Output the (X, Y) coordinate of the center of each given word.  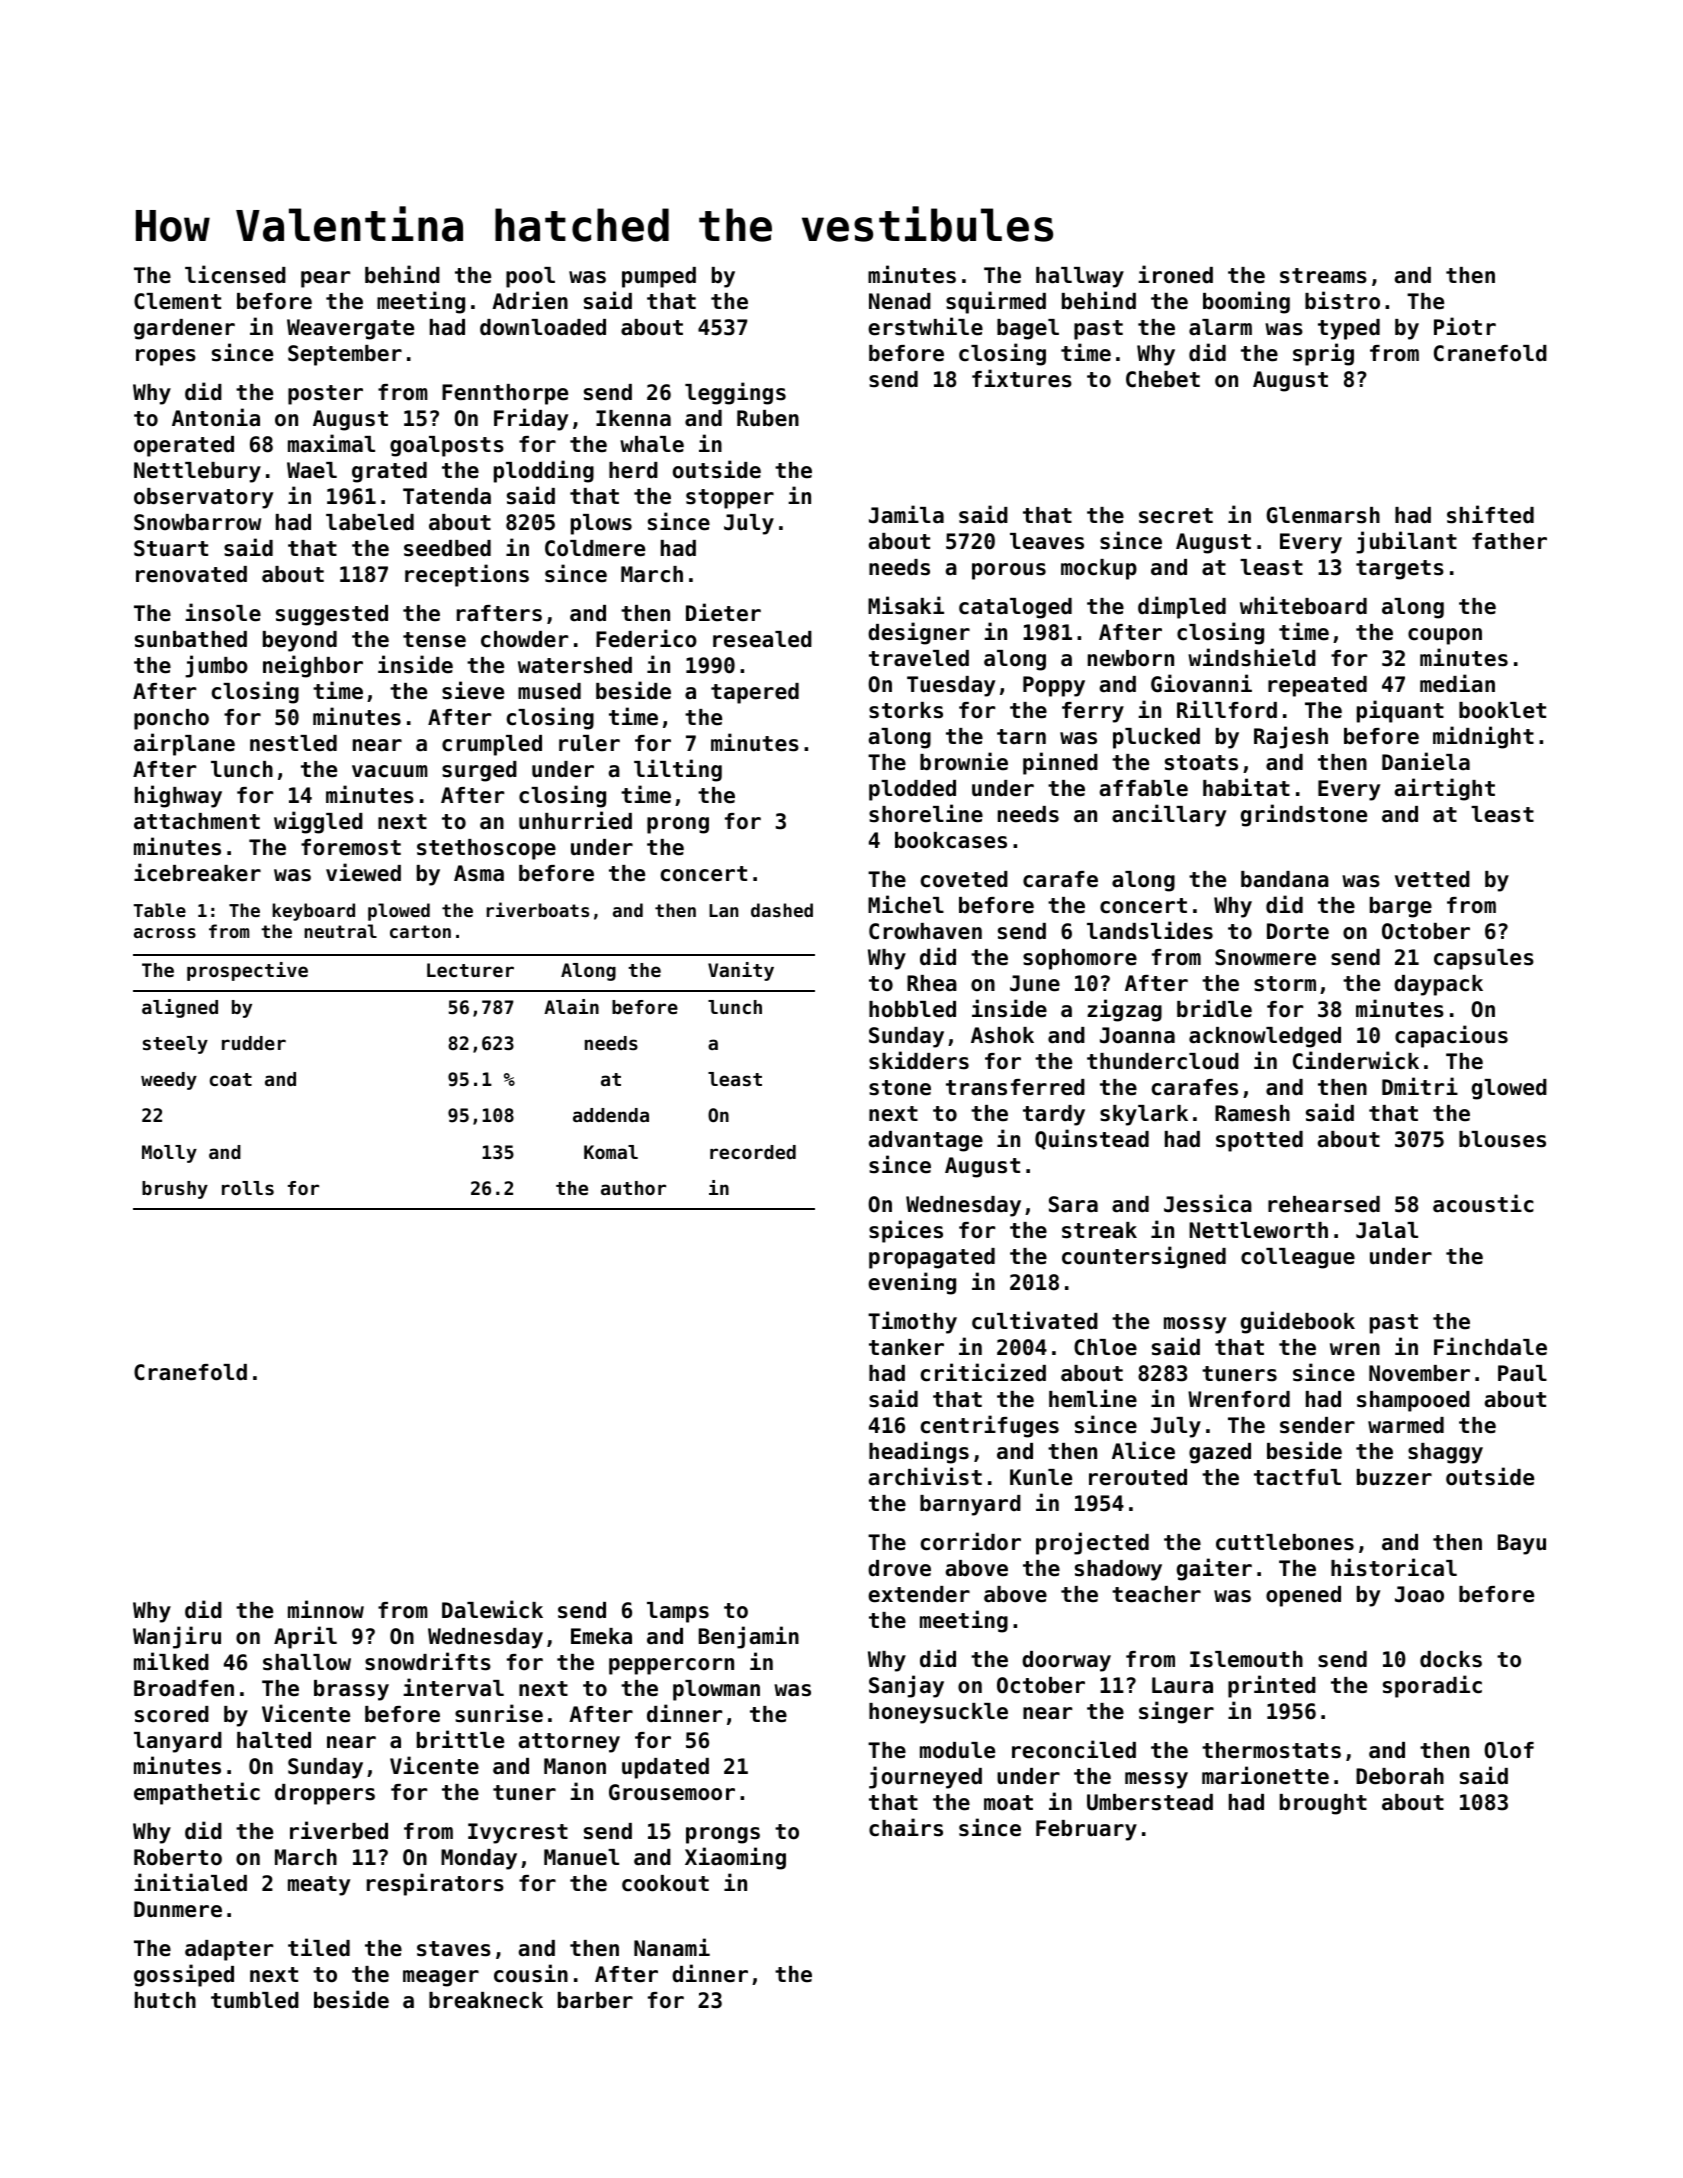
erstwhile (925, 326)
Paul (1522, 1373)
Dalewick (492, 1609)
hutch (165, 2000)
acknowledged (1265, 1037)
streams (1323, 276)
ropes (166, 357)
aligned (180, 1008)
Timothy (912, 1322)
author (633, 1188)
